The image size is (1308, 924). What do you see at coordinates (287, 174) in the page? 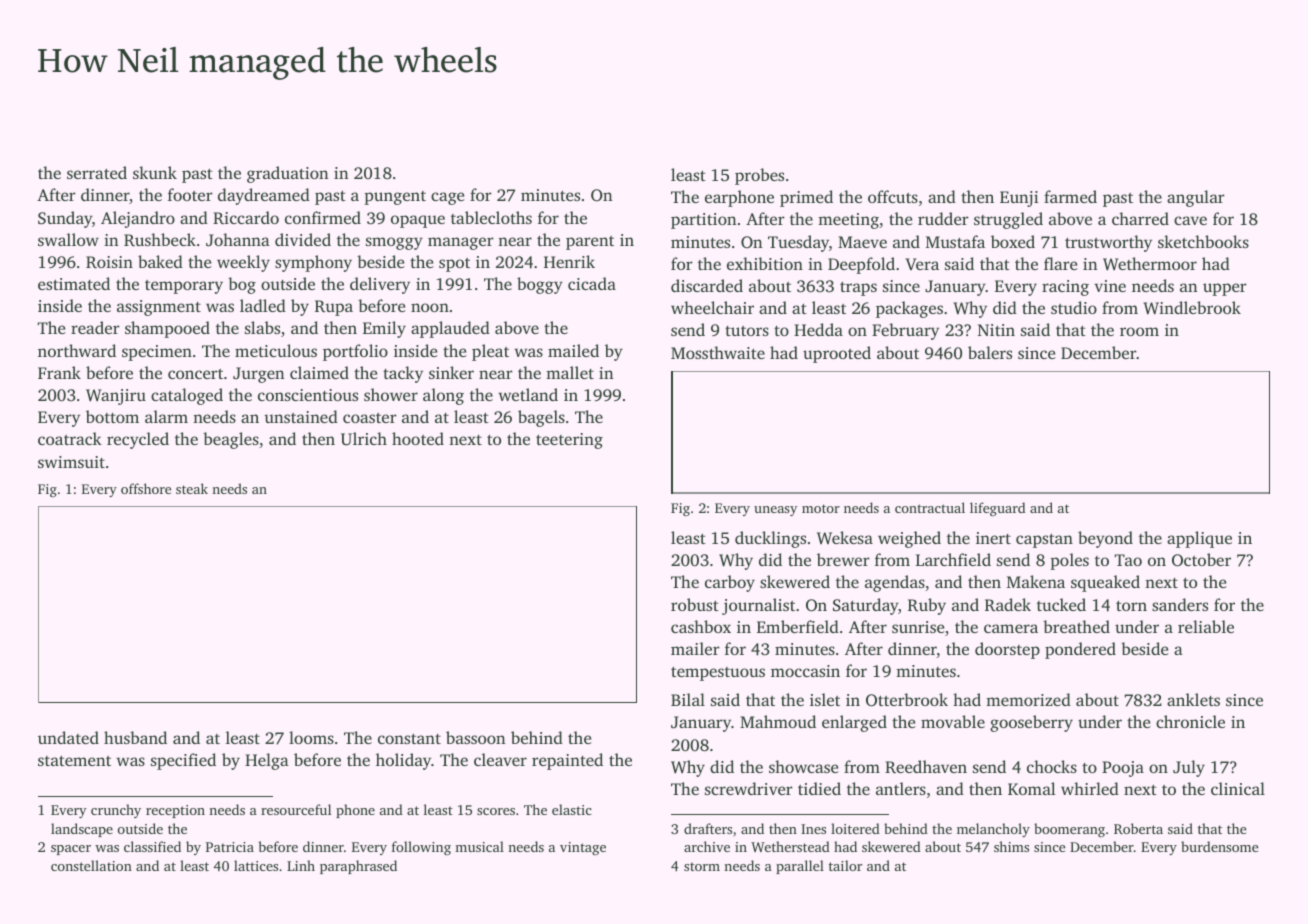
I see `graduation` at bounding box center [287, 174].
